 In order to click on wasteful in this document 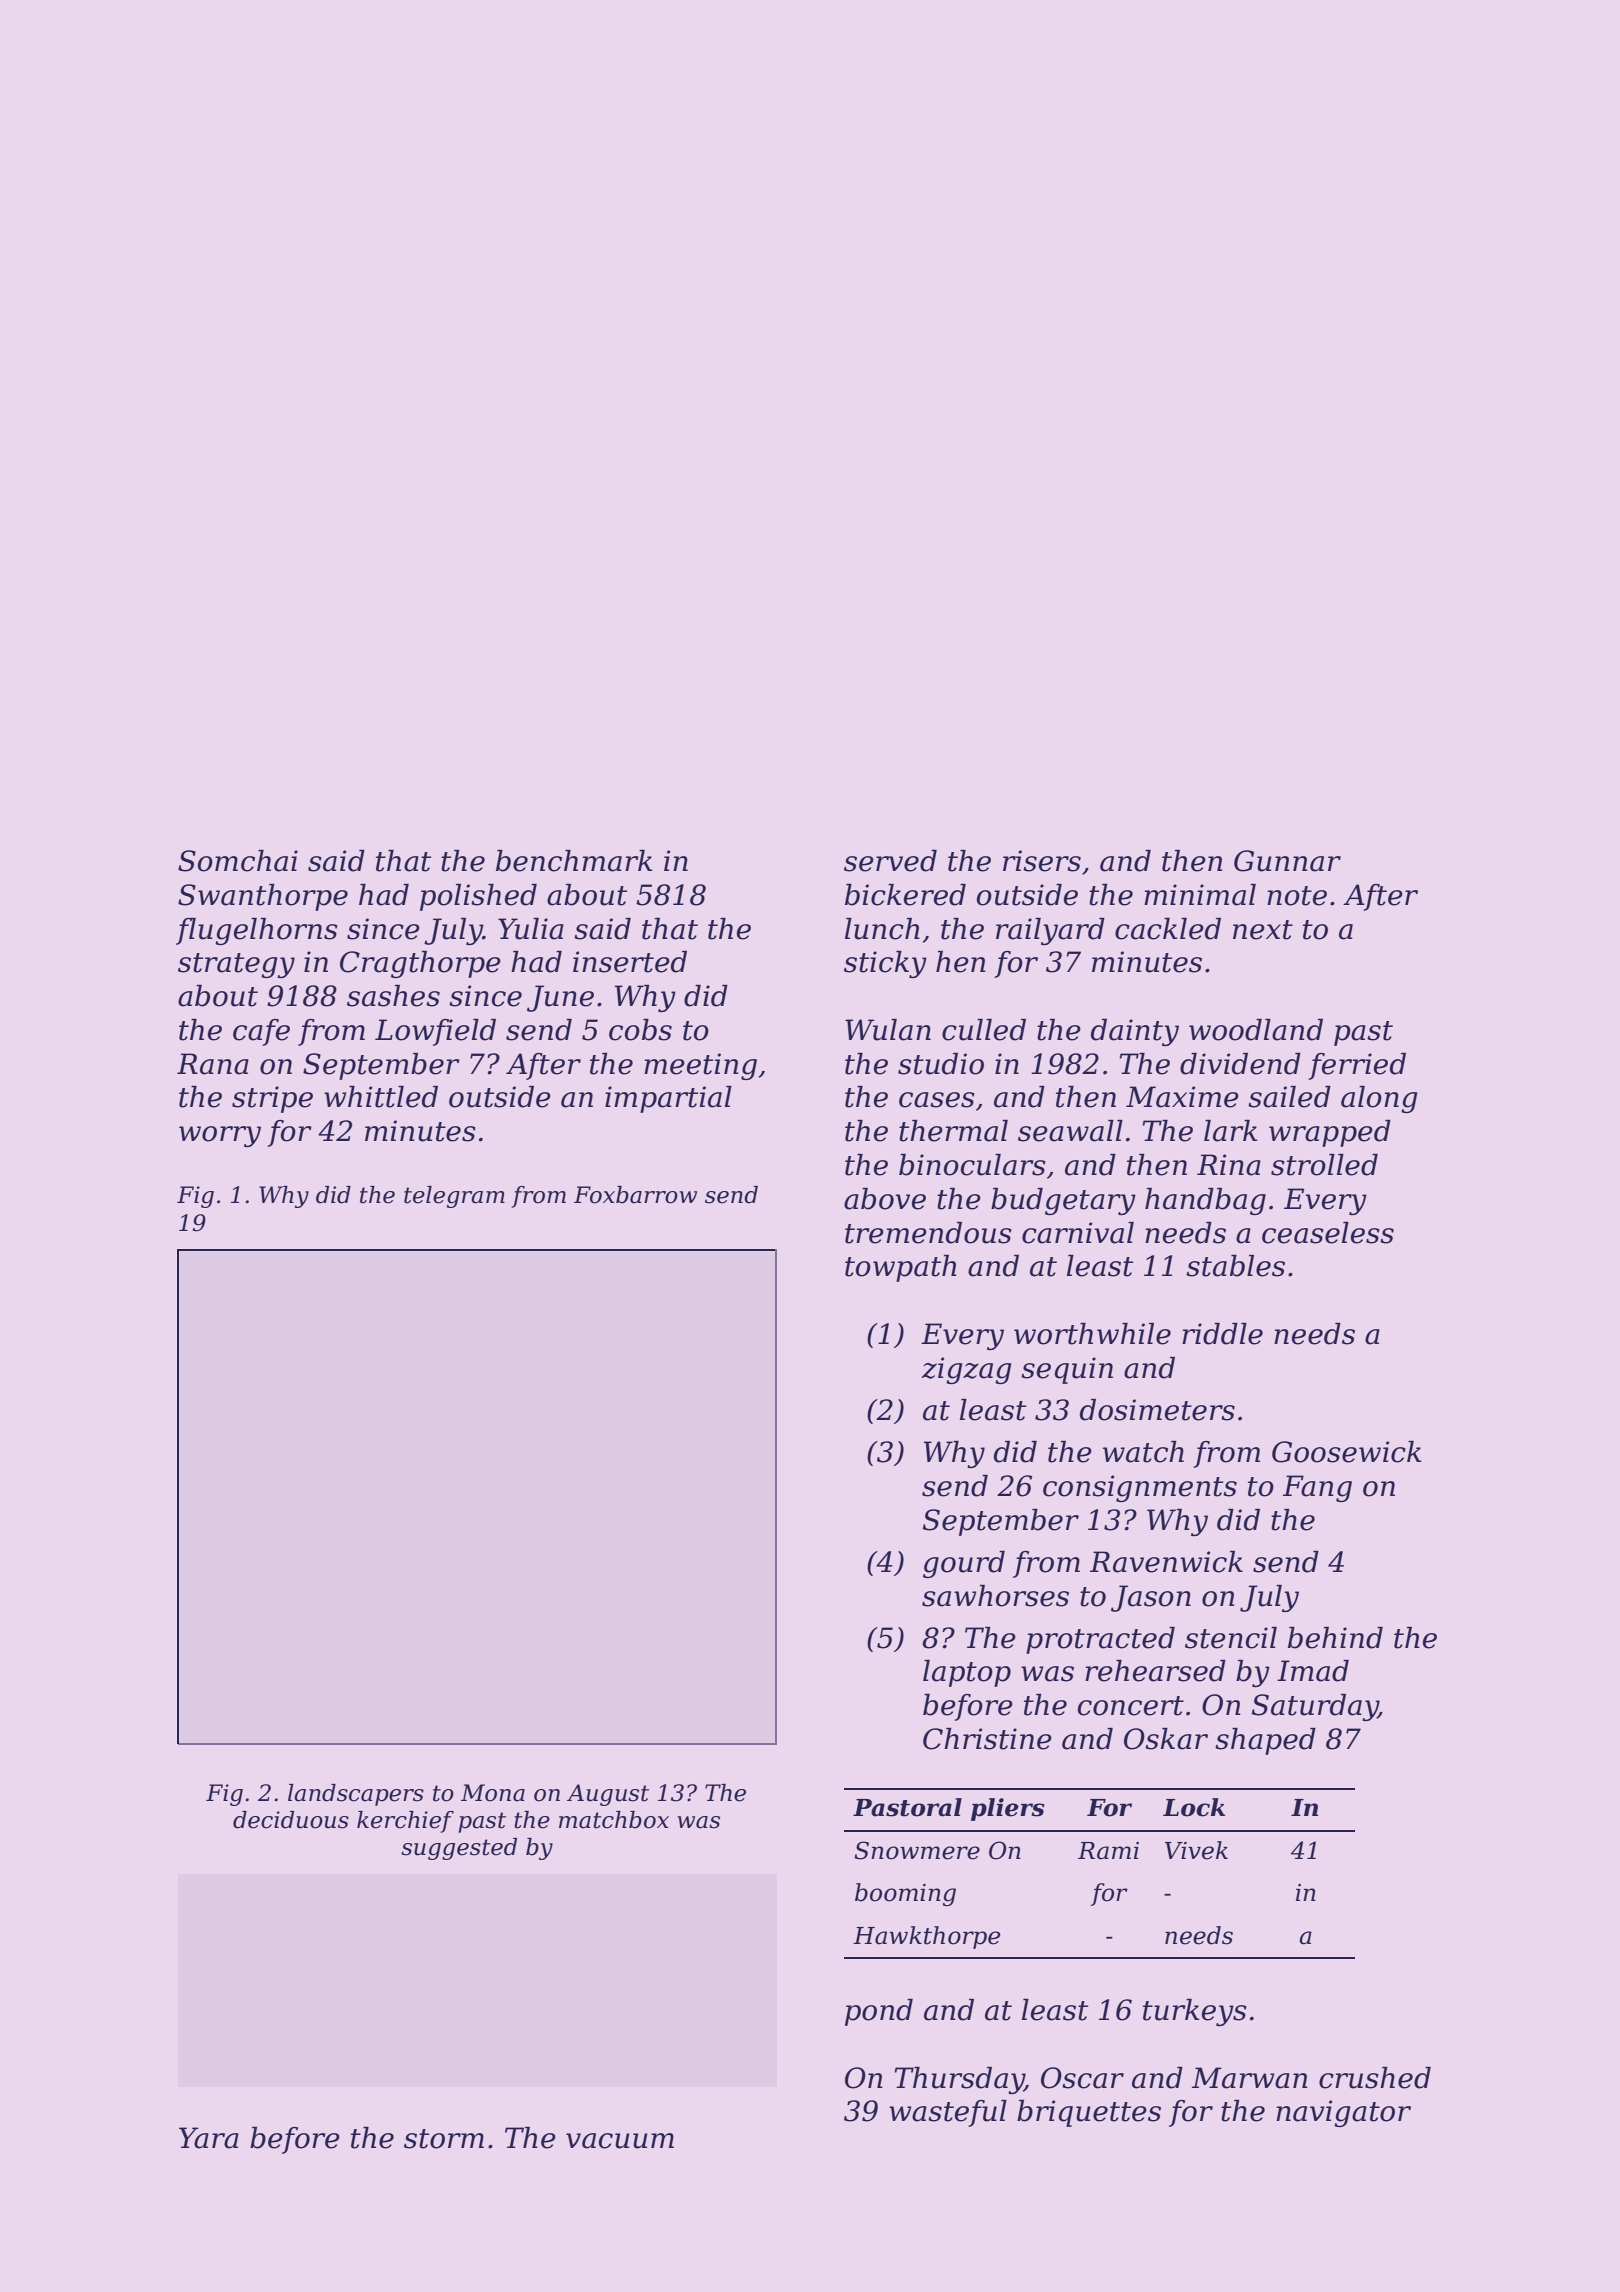, I will do `click(948, 2113)`.
